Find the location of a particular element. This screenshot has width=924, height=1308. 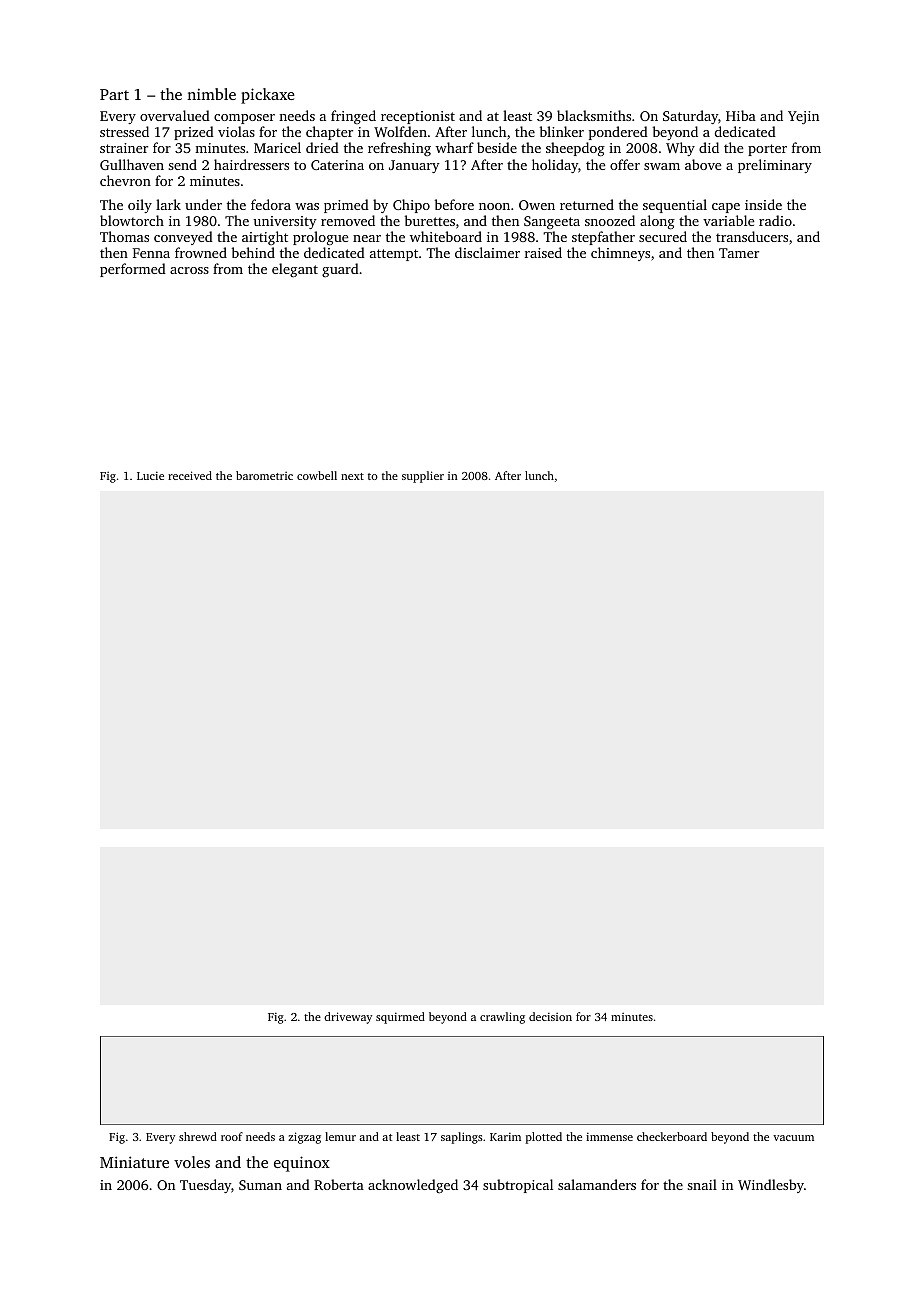

supplier is located at coordinates (423, 477).
